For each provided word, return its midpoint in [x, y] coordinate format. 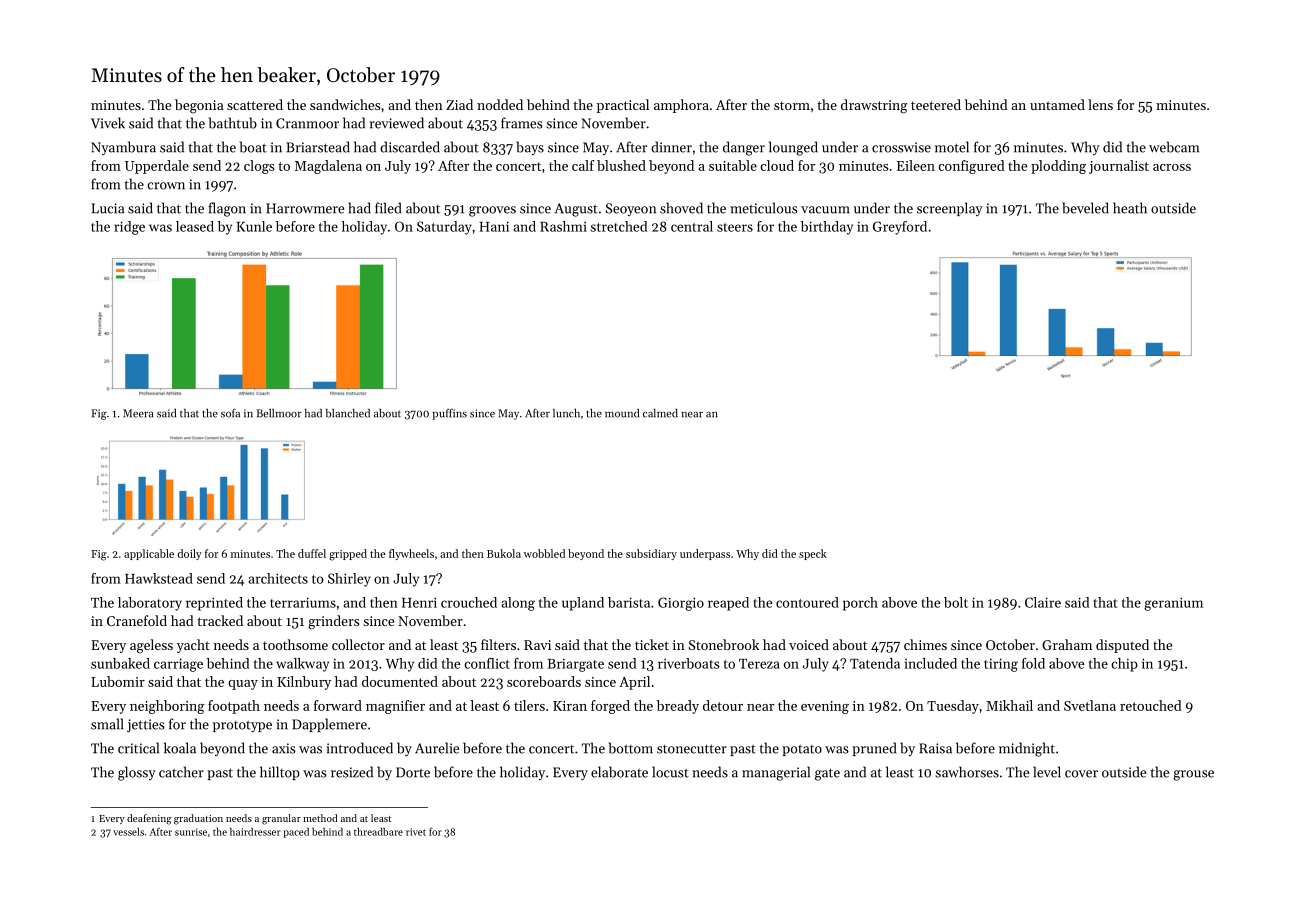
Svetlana [1090, 705]
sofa [230, 413]
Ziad [459, 104]
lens [1100, 104]
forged [610, 707]
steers [735, 227]
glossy [137, 773]
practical [623, 106]
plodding [1058, 167]
